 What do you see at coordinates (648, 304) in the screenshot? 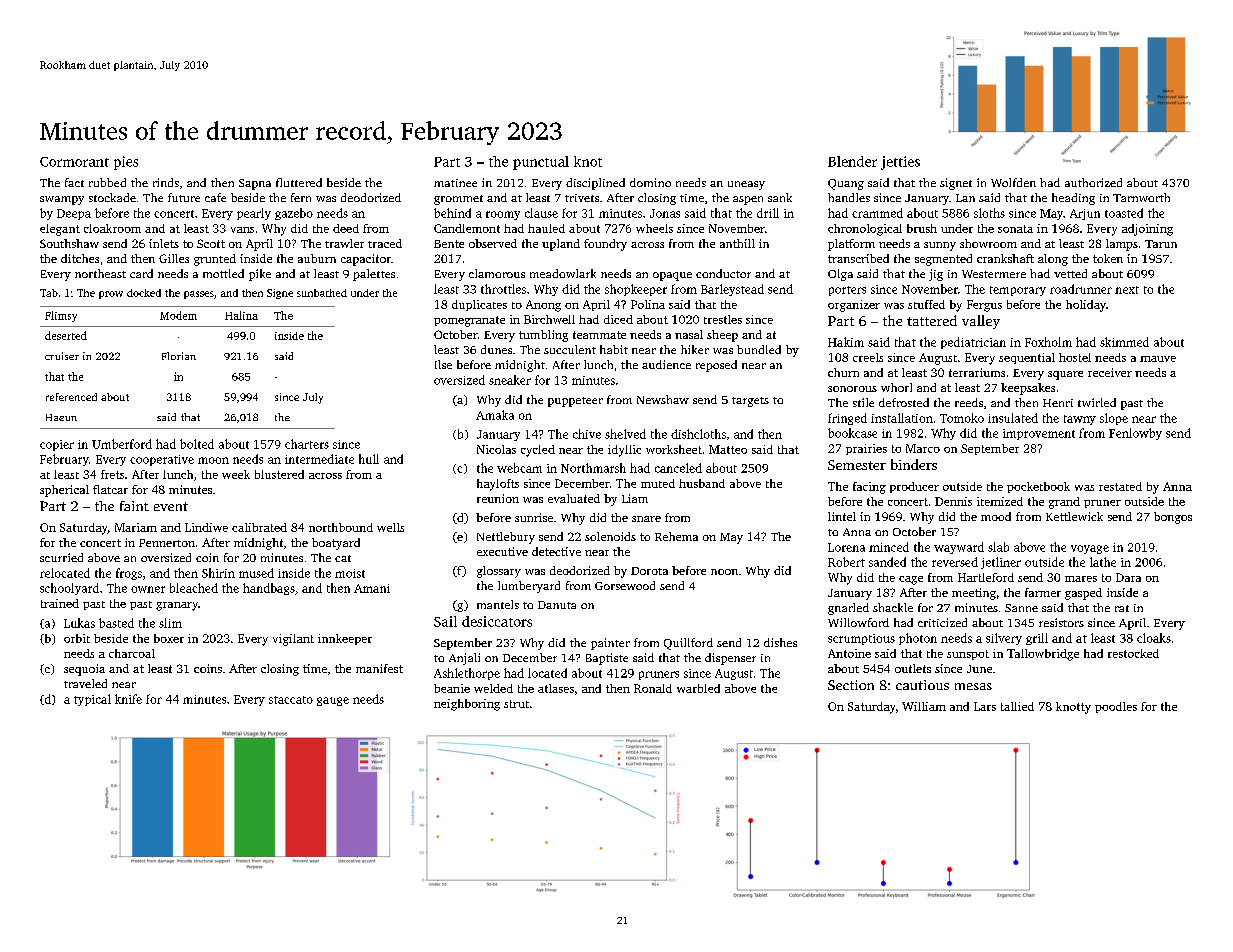
I see `Polina` at bounding box center [648, 304].
